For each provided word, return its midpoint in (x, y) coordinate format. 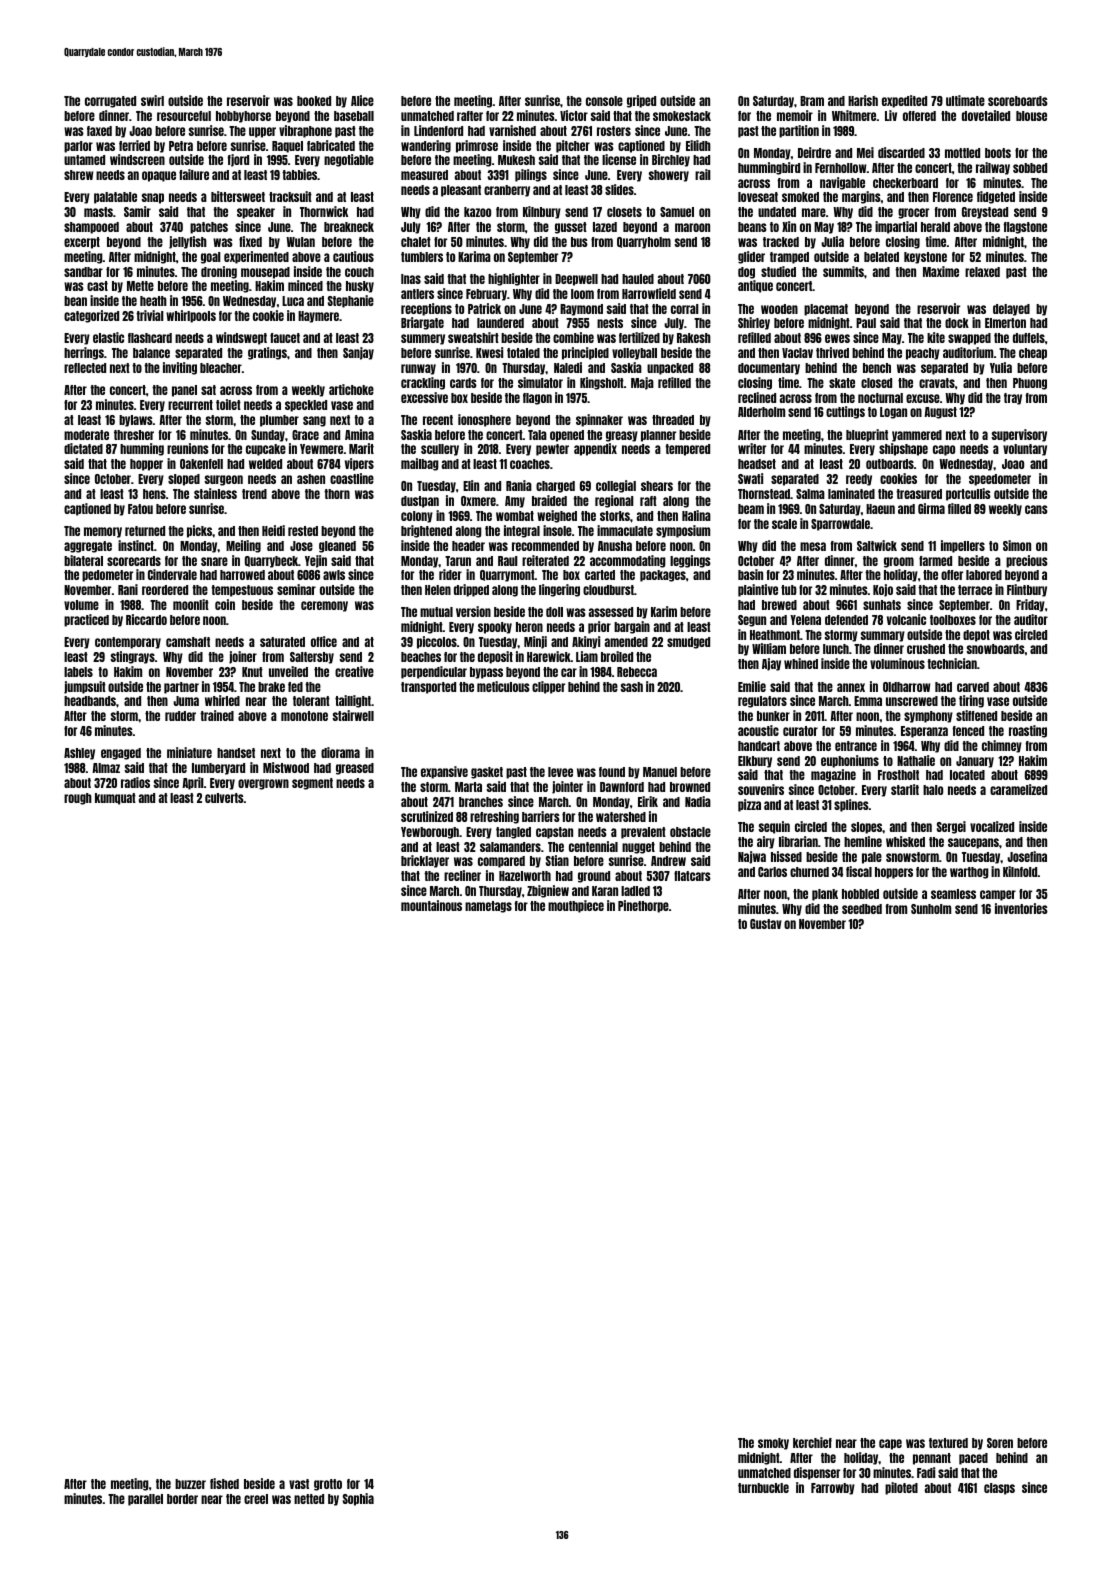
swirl (152, 100)
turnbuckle (763, 1488)
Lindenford (438, 130)
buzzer (190, 1484)
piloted (901, 1488)
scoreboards (1018, 101)
